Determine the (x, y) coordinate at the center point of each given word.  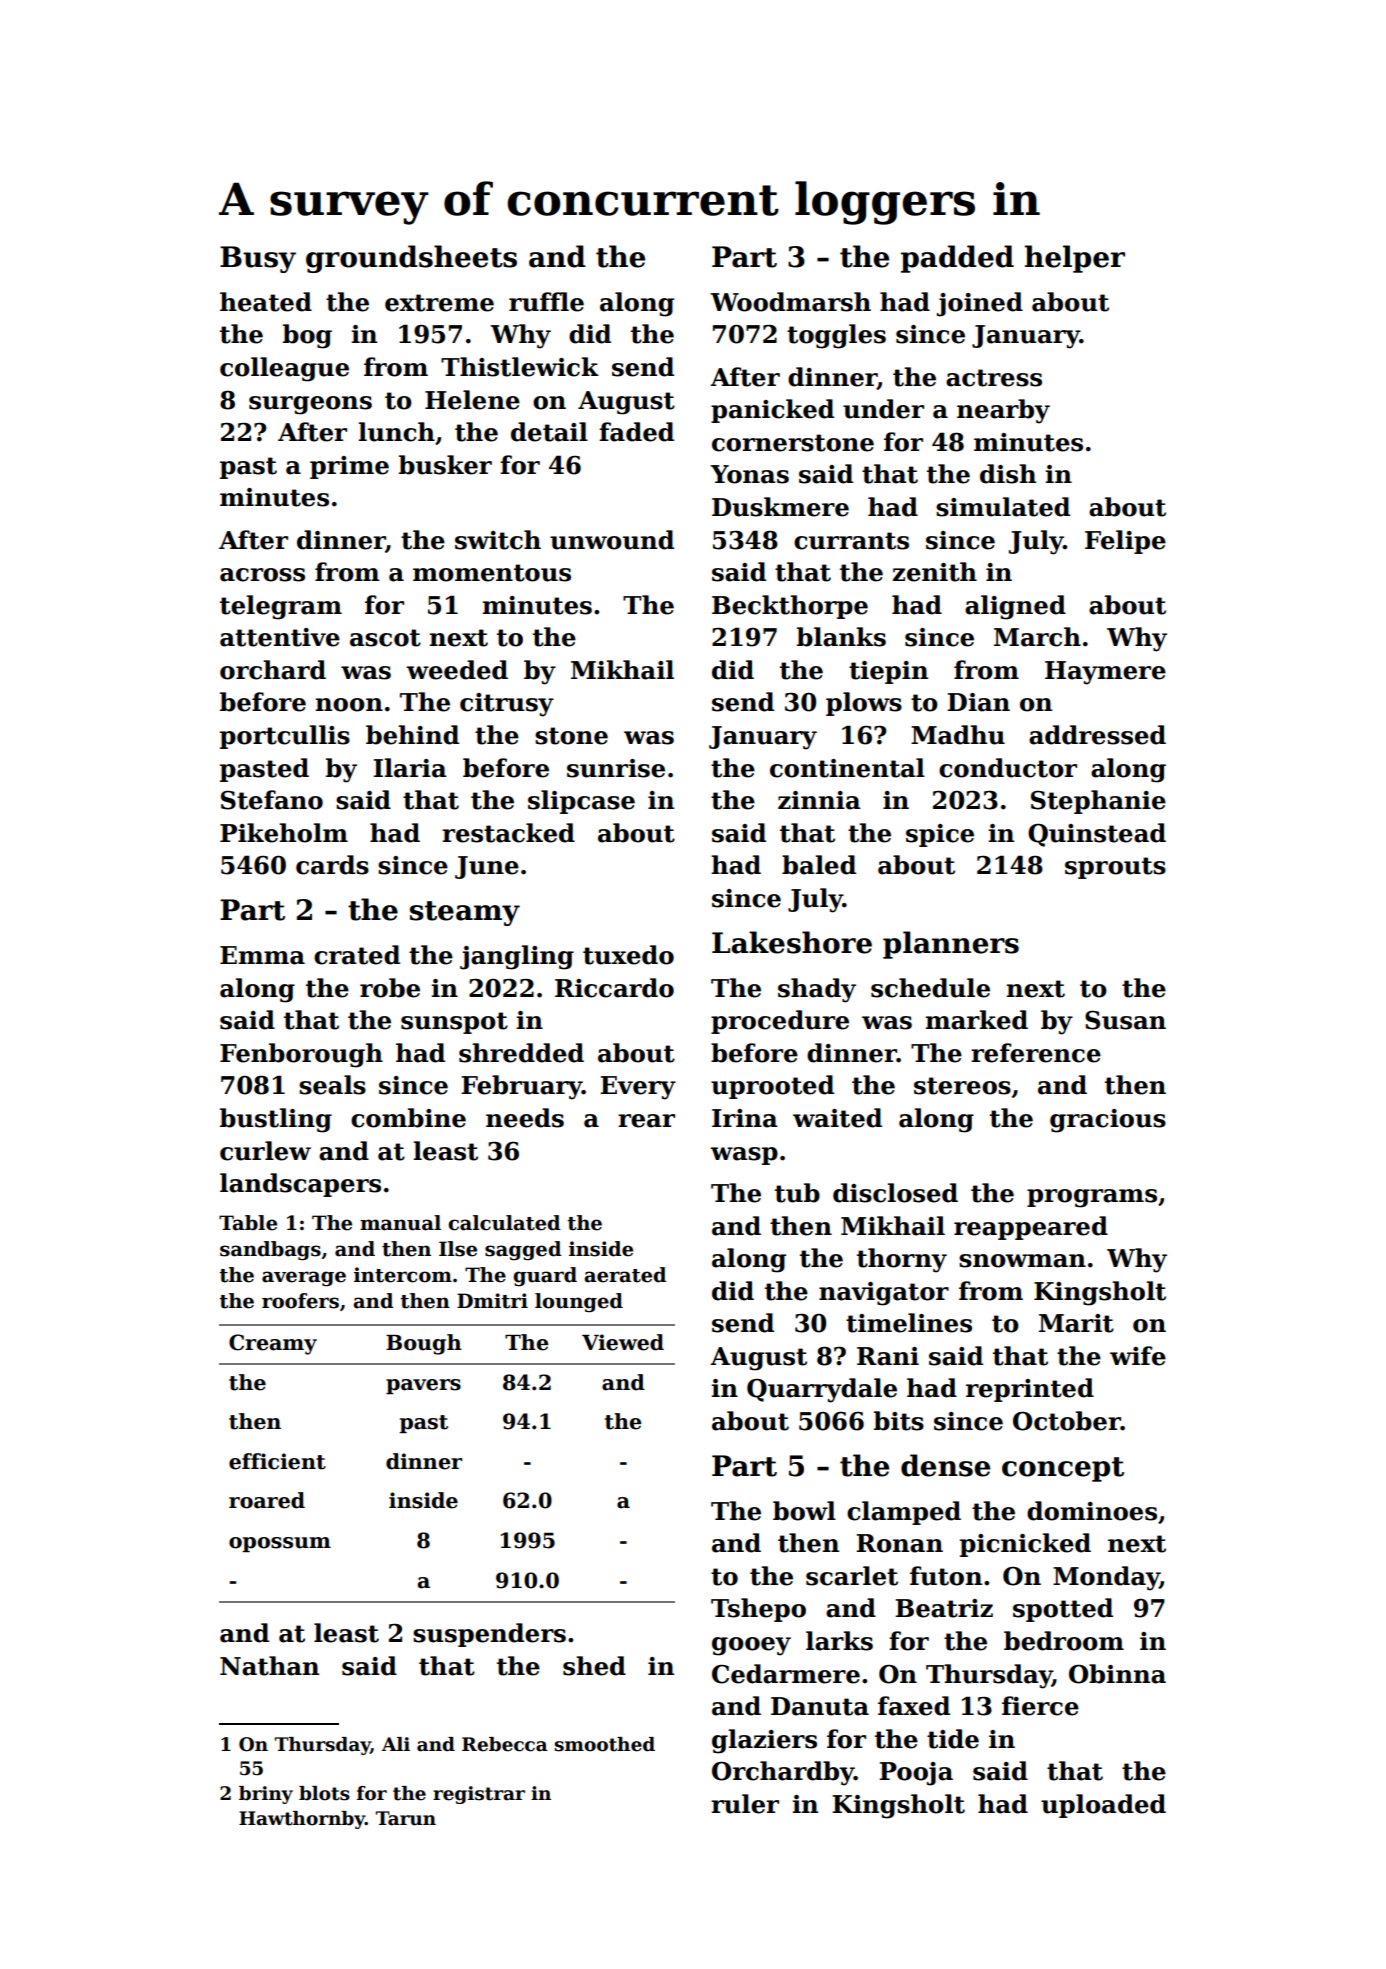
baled (819, 865)
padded (957, 259)
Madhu (958, 735)
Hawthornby (302, 1820)
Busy (258, 259)
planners (951, 945)
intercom (403, 1275)
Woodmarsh (790, 302)
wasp (744, 1156)
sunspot (454, 1023)
